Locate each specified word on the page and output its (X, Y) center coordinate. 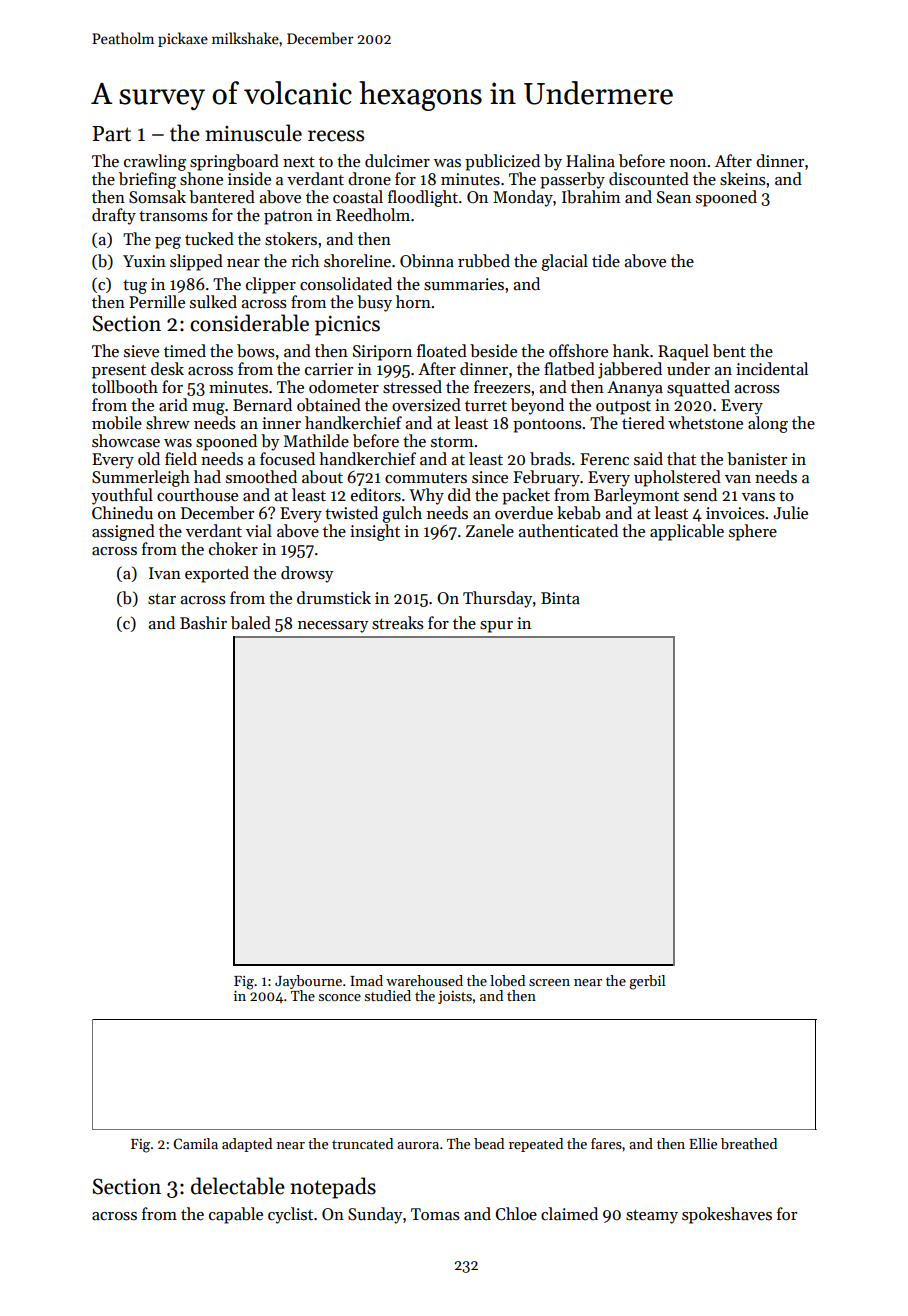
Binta (560, 598)
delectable (238, 1186)
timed (185, 350)
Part (111, 134)
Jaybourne (308, 982)
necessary (333, 627)
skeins (743, 179)
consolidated (346, 284)
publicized (502, 162)
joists (455, 997)
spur (496, 627)
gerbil (647, 982)
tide (606, 261)
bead (489, 1143)
